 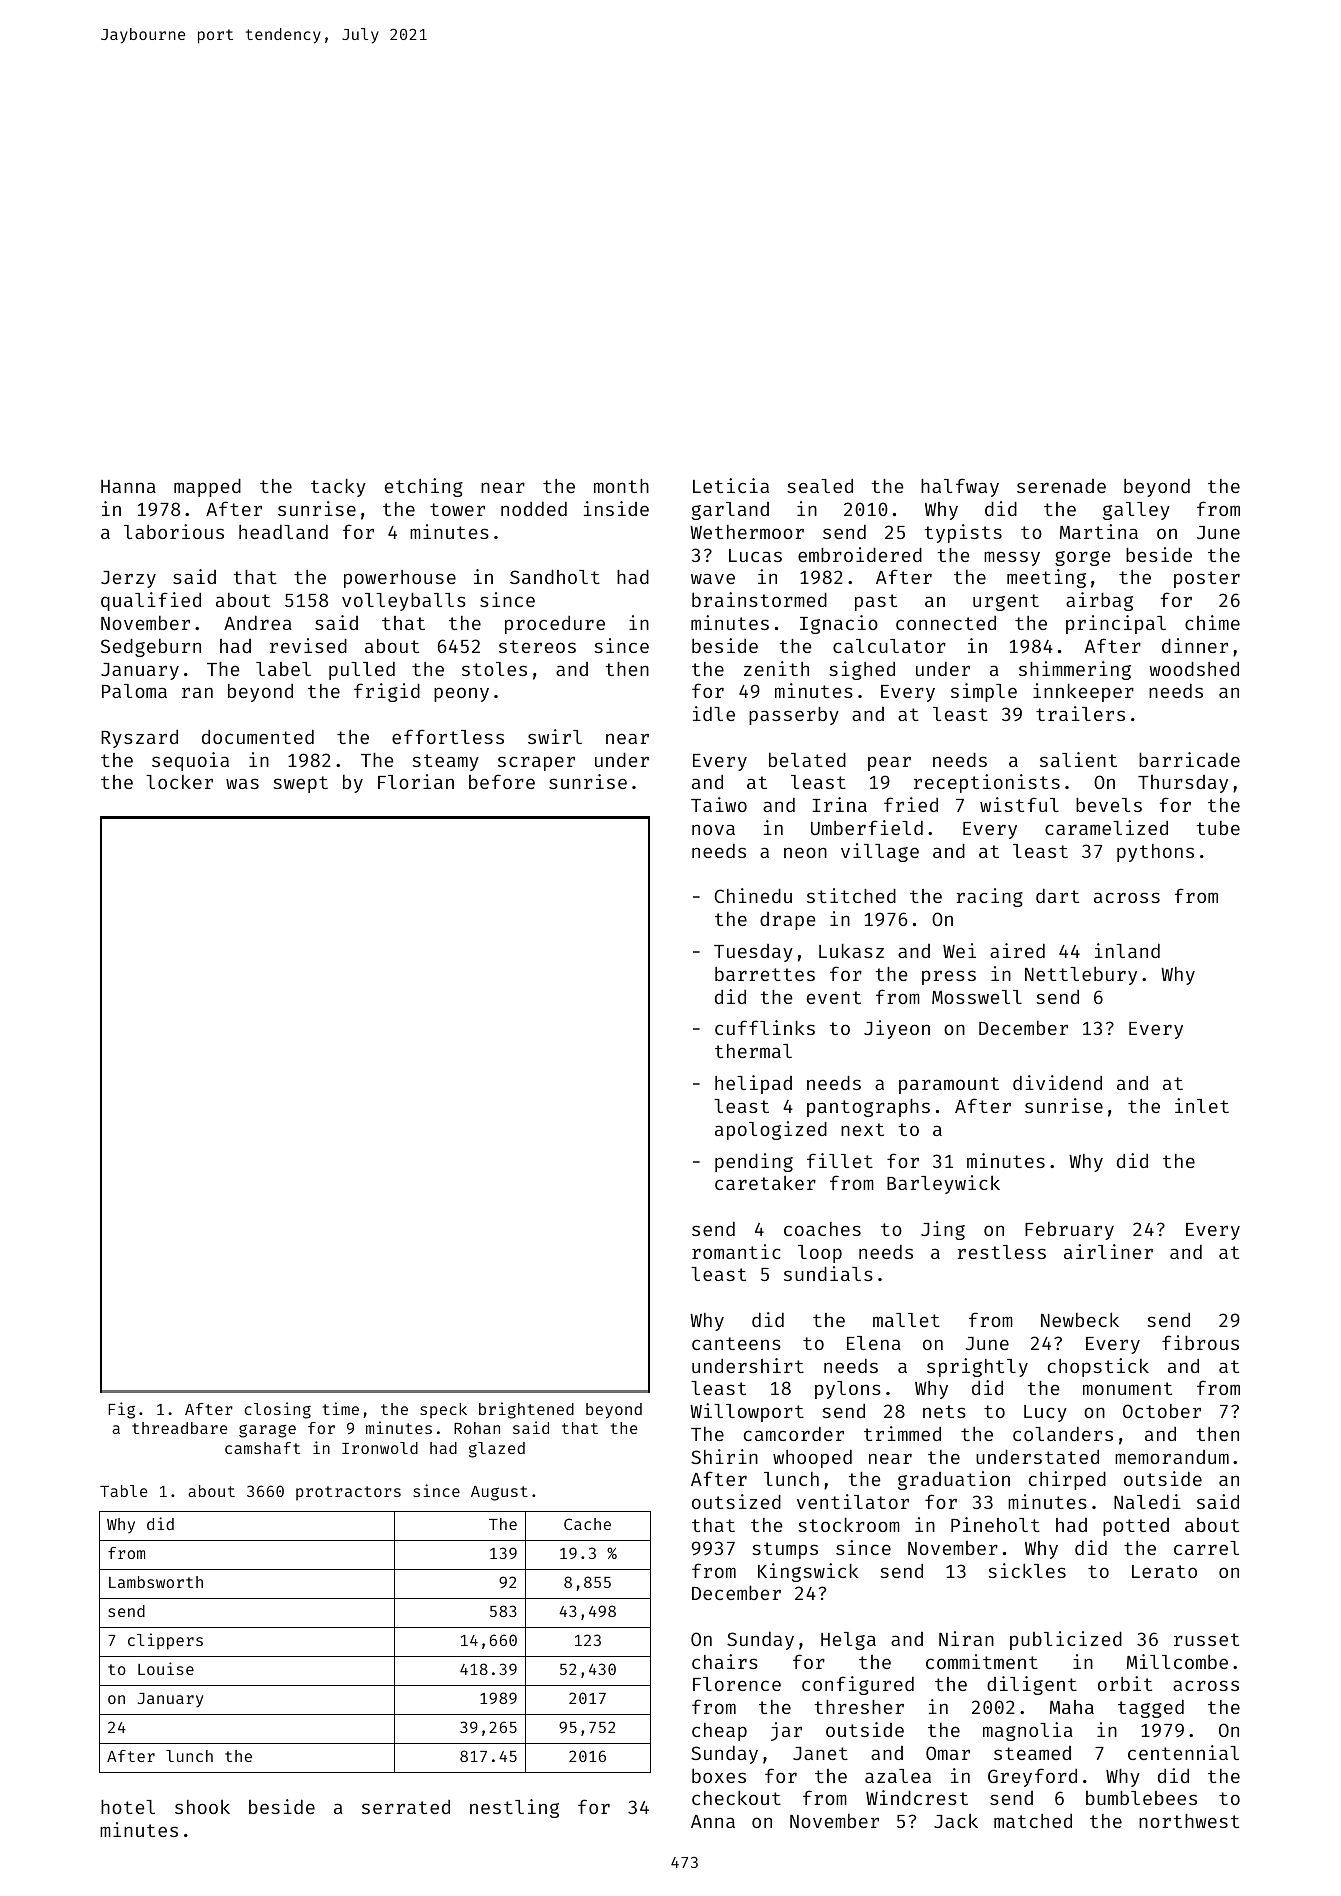 What do you see at coordinates (348, 1493) in the screenshot?
I see `protractors` at bounding box center [348, 1493].
